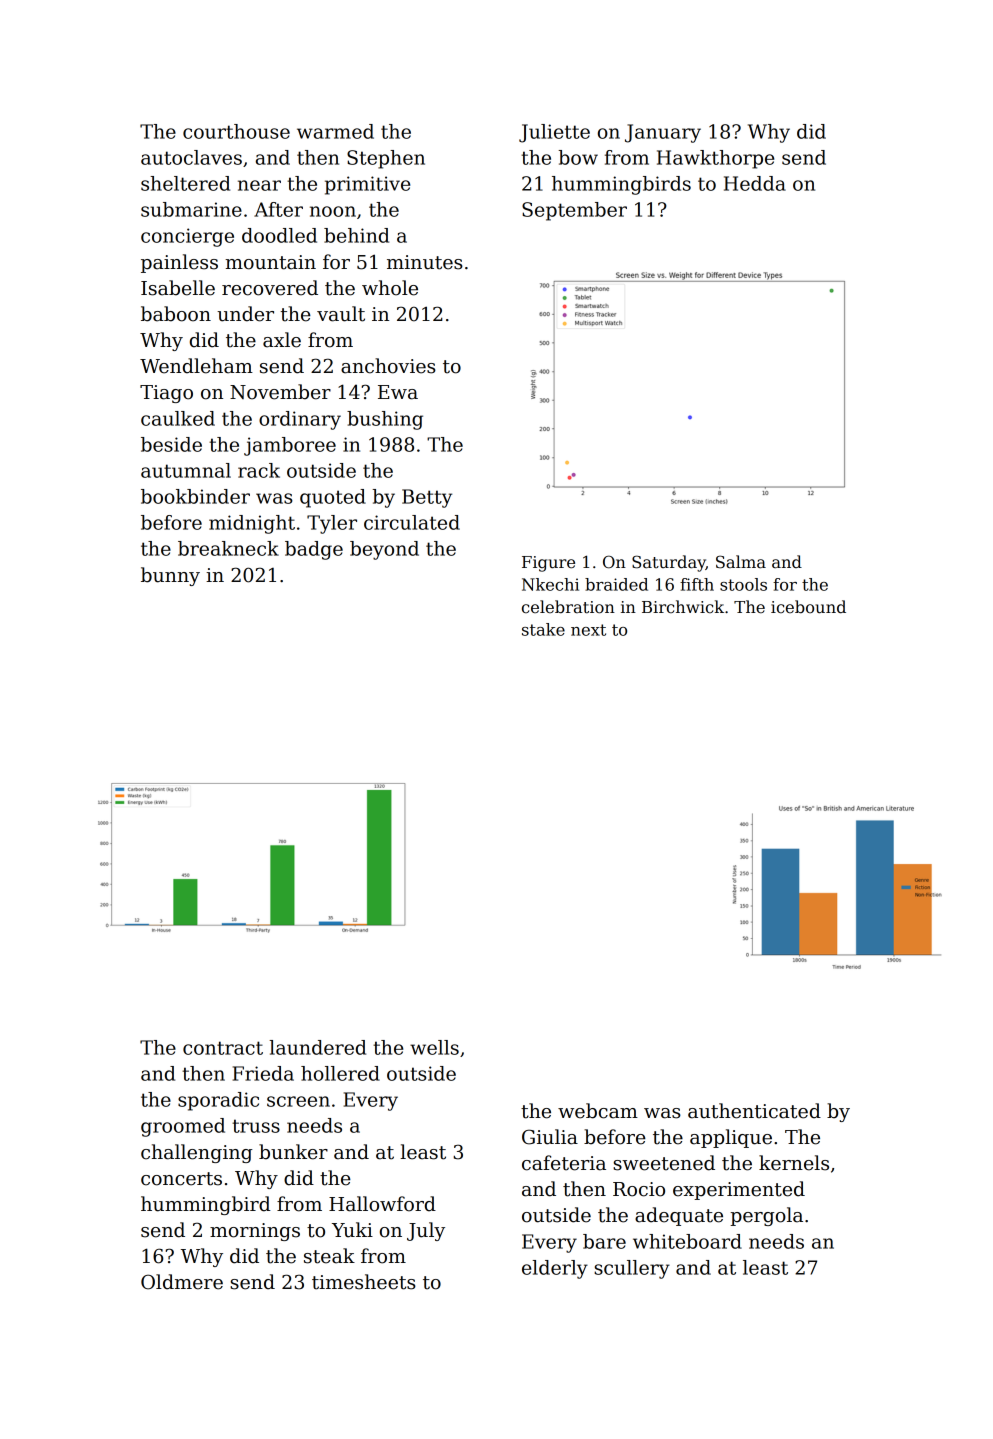 This document has height=1439, width=993. I want to click on icebound, so click(808, 607).
